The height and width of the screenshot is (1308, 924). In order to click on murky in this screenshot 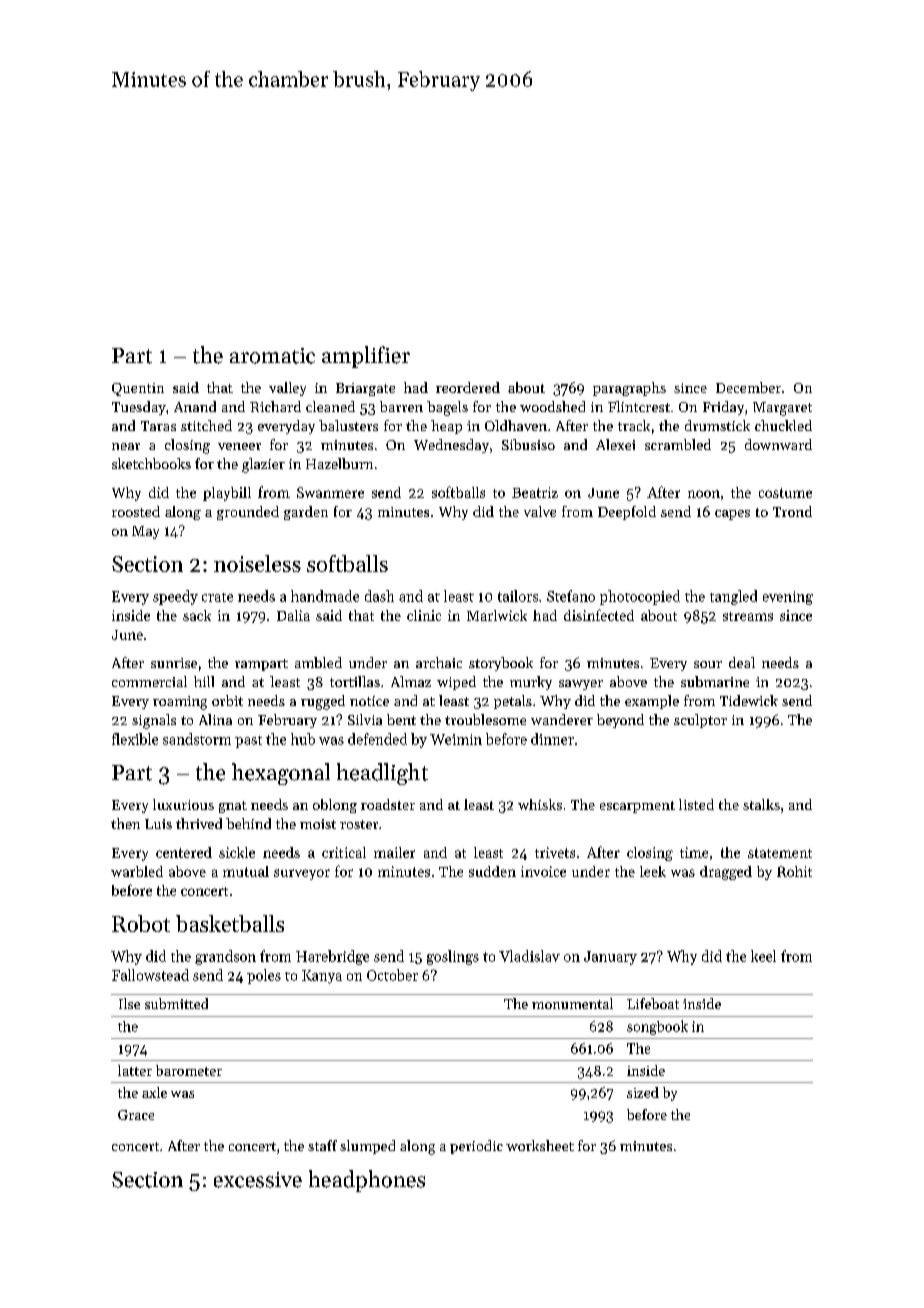, I will do `click(531, 683)`.
